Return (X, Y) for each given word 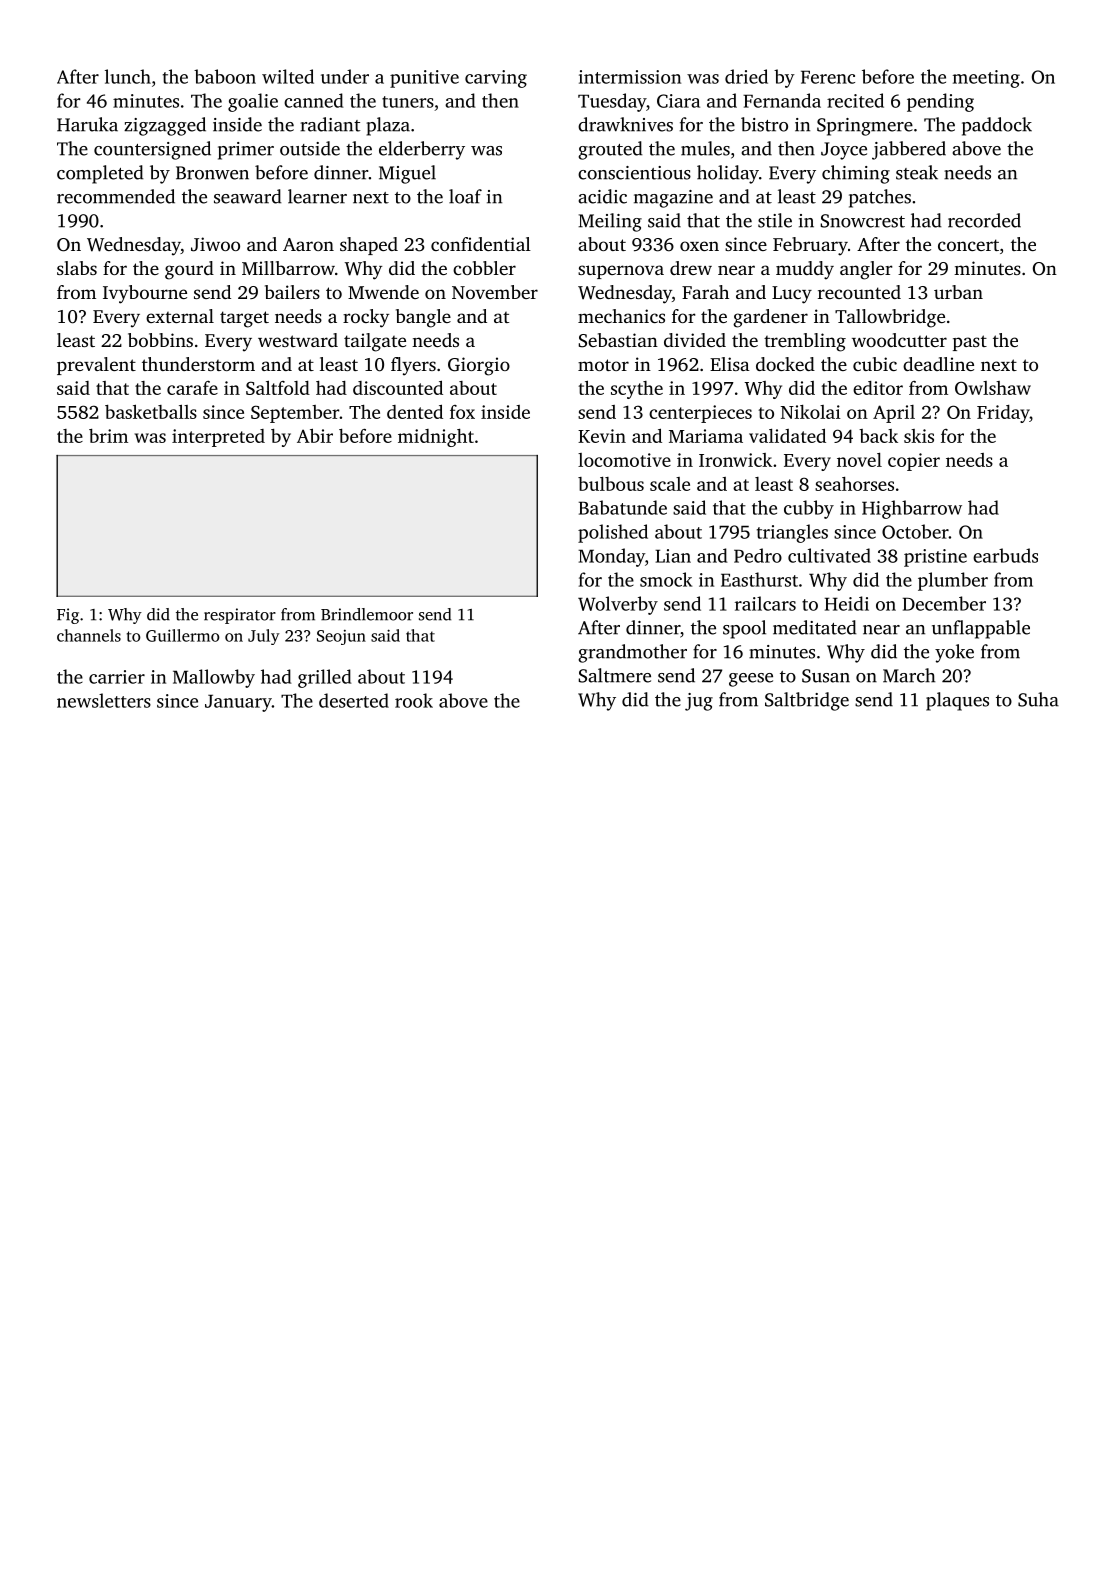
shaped (369, 246)
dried (746, 76)
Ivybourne (145, 294)
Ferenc (828, 77)
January (238, 703)
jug (699, 702)
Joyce (844, 151)
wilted (288, 76)
